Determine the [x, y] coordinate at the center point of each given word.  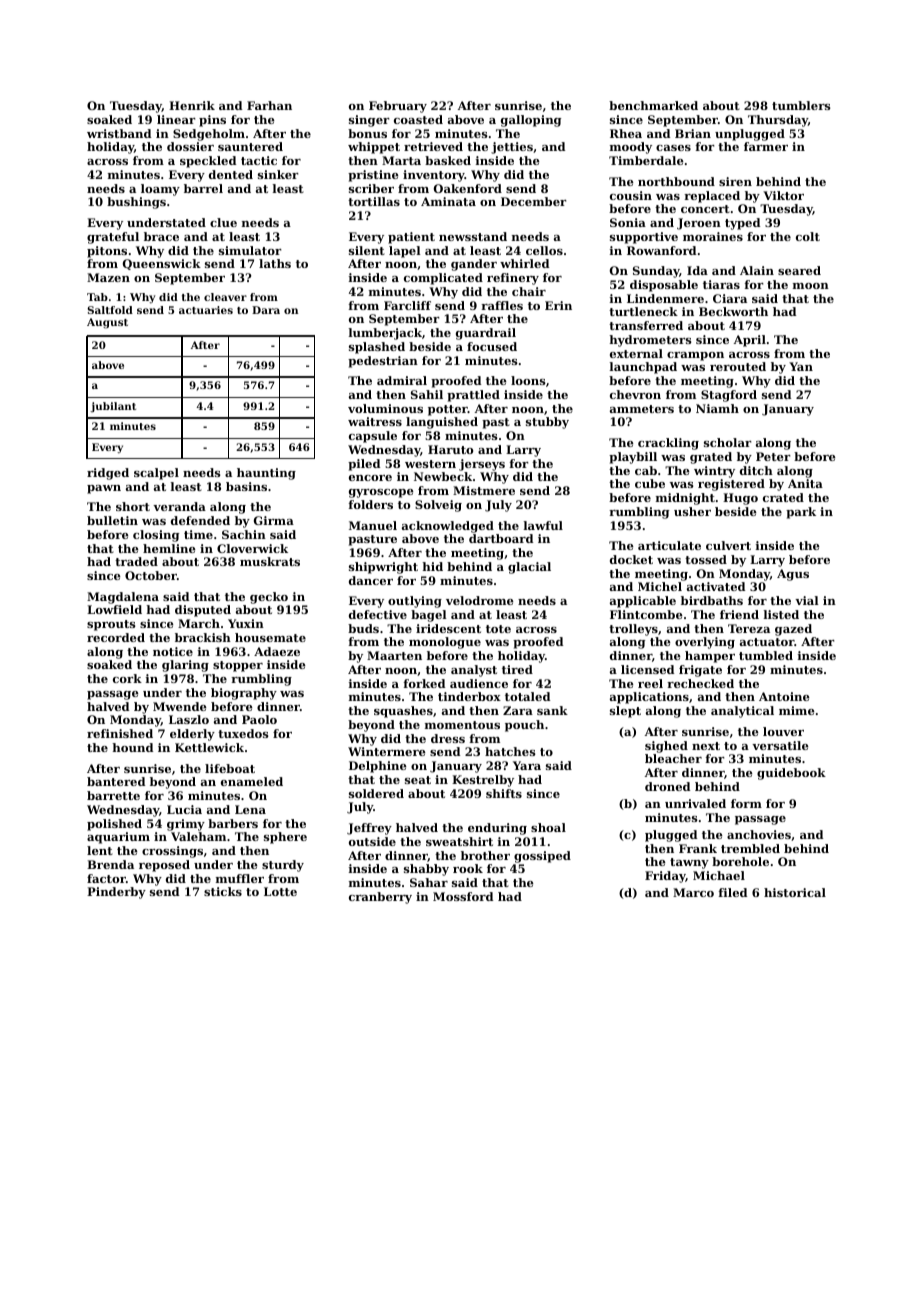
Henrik [192, 105]
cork [127, 678]
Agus [793, 575]
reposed [164, 866]
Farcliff [407, 305]
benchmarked [653, 105]
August [107, 323]
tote [498, 629]
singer [369, 121]
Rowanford [661, 250]
